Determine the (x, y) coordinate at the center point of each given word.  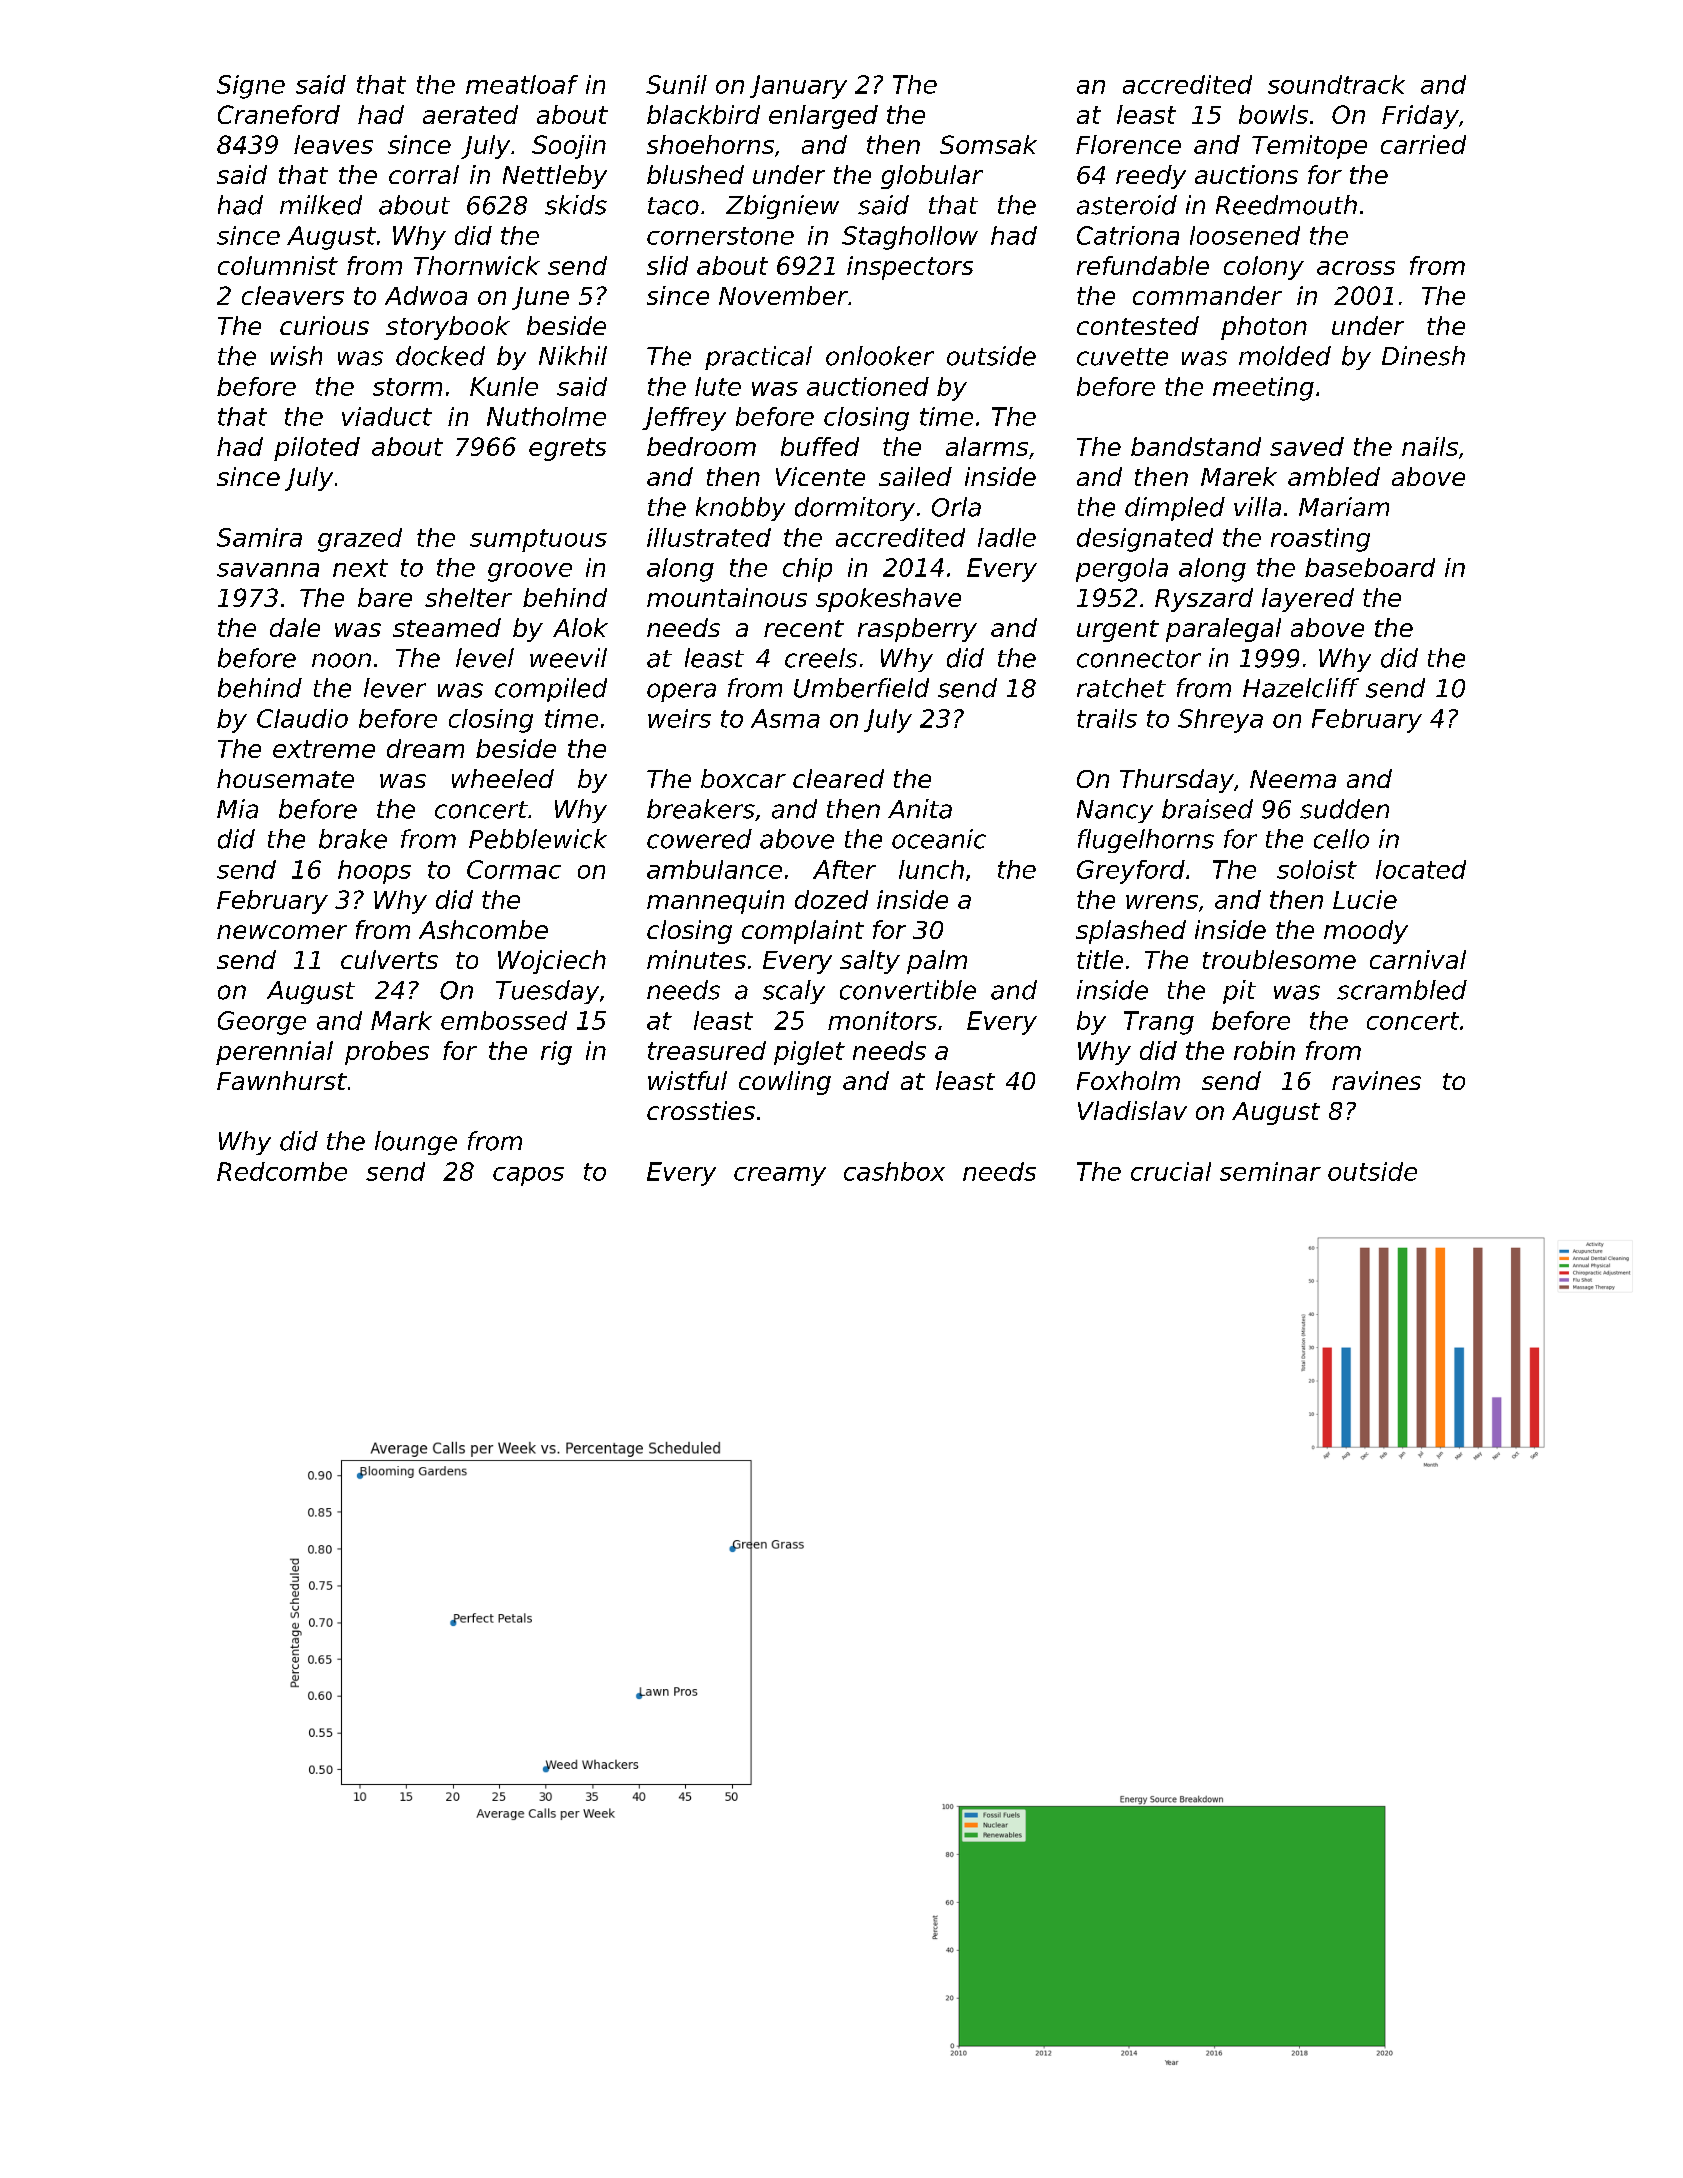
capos (528, 1176)
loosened (1245, 235)
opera (681, 692)
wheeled (503, 778)
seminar (1270, 1171)
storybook (448, 328)
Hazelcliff (1301, 688)
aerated (470, 114)
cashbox (894, 1171)
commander (1207, 295)
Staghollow (910, 238)
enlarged (823, 117)
